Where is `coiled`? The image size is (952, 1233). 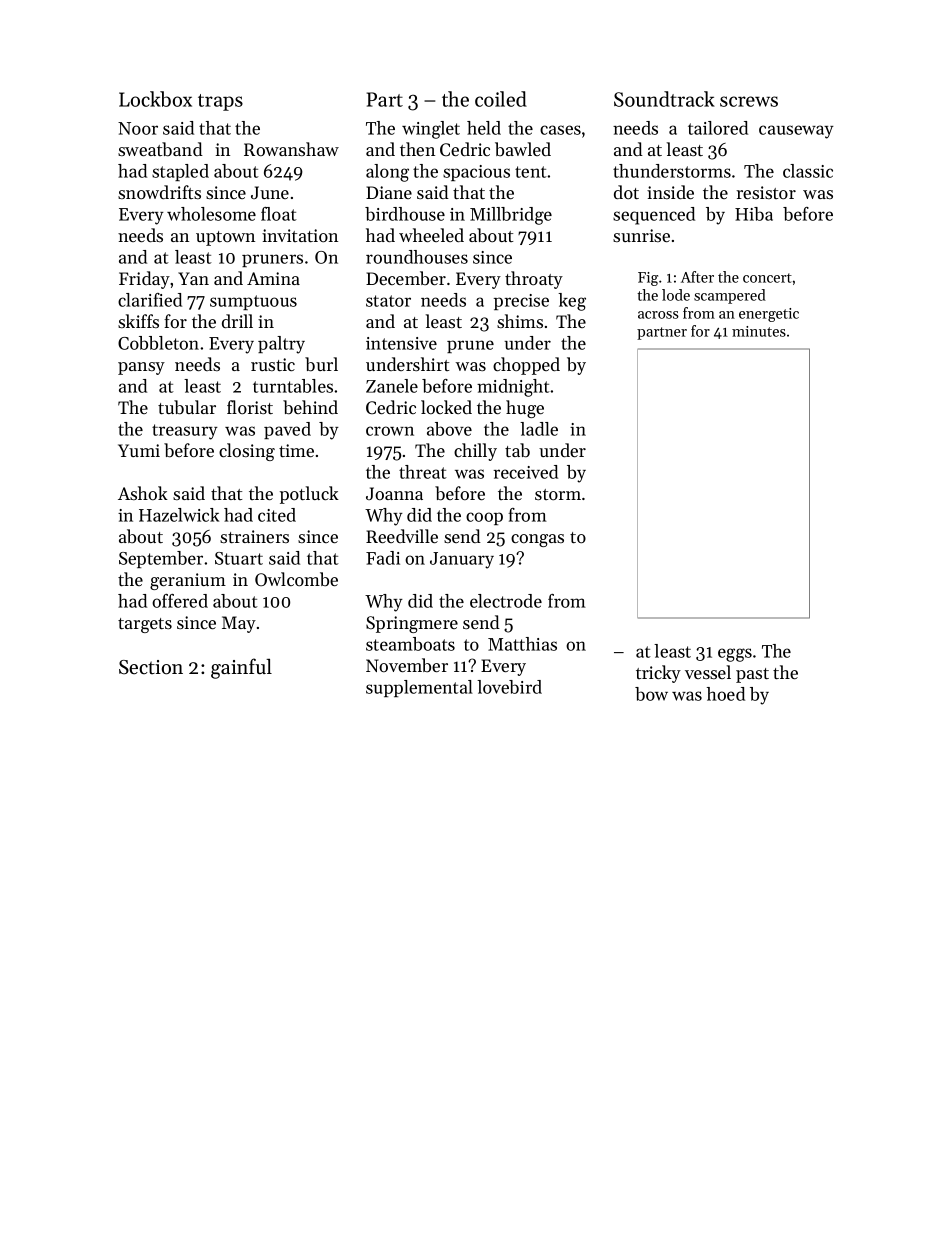
coiled is located at coordinates (501, 99).
